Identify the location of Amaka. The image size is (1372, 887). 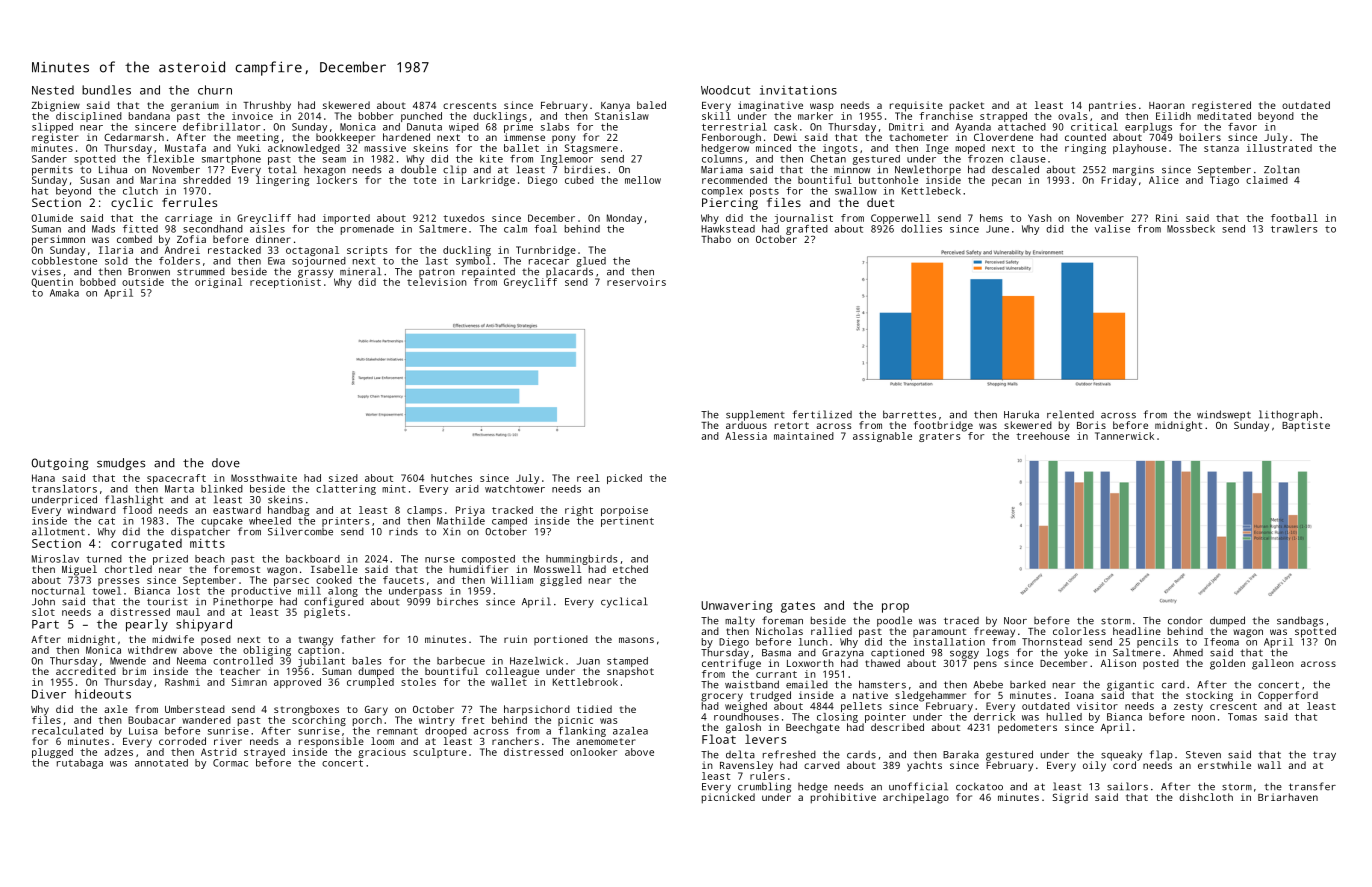
(64, 293).
